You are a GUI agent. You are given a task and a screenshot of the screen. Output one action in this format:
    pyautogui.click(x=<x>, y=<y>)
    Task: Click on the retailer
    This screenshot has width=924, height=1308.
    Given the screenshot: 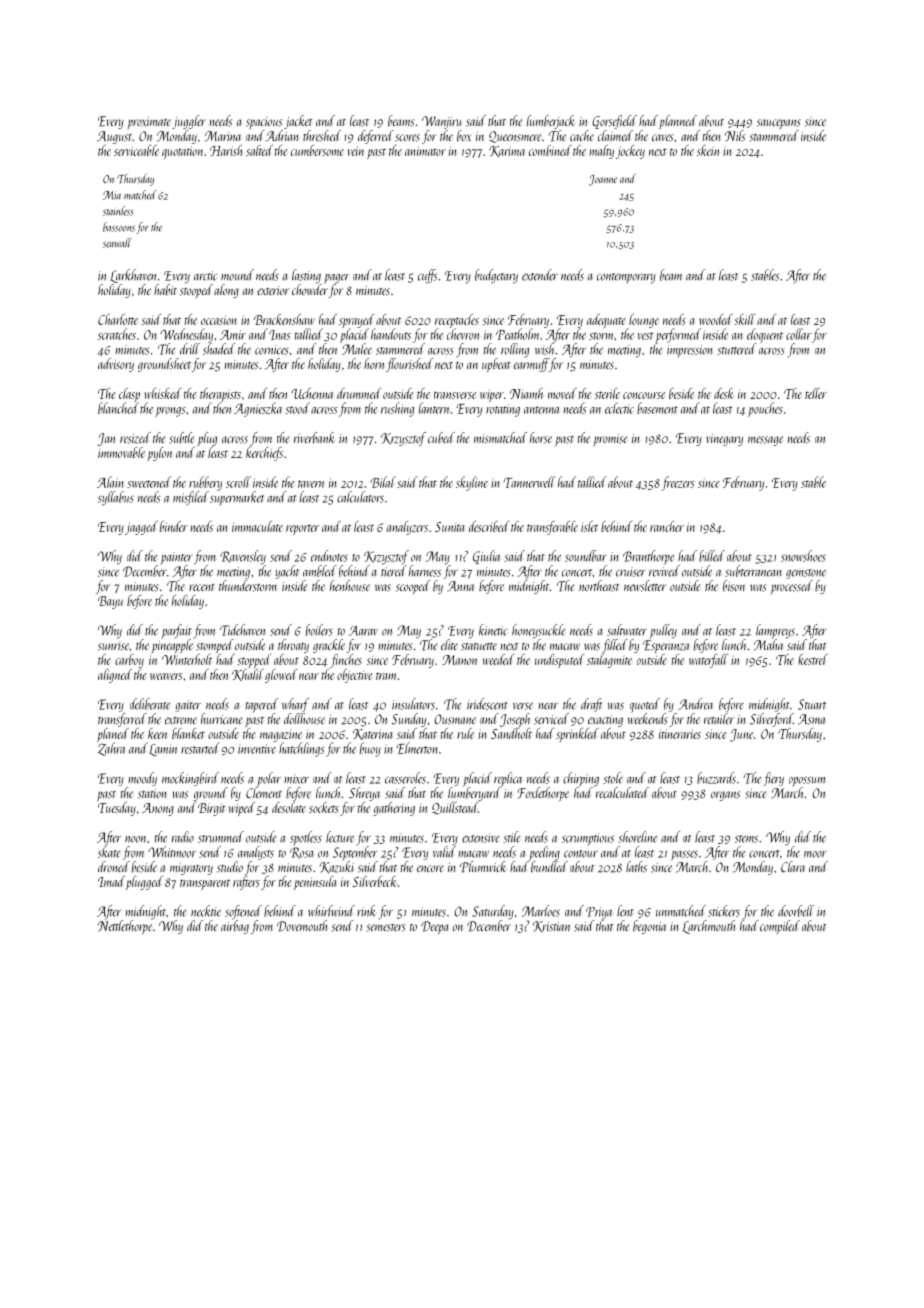 What is the action you would take?
    pyautogui.click(x=719, y=718)
